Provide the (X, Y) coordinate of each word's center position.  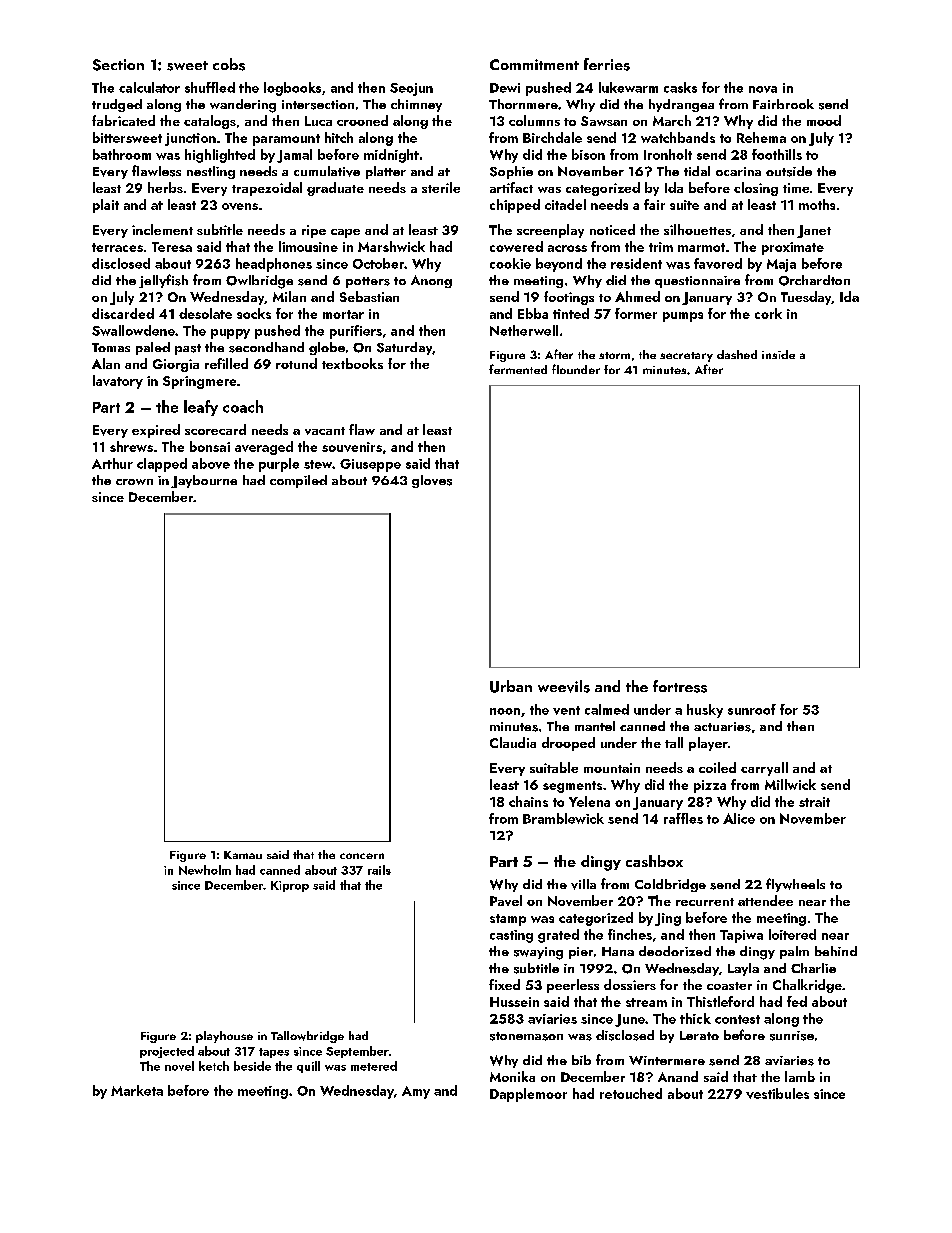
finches (630, 934)
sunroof (752, 709)
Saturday (404, 348)
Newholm (205, 870)
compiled (298, 481)
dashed (737, 354)
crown (134, 482)
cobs (229, 64)
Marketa (137, 1090)
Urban (511, 686)
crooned (362, 120)
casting (511, 936)
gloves (432, 481)
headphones (274, 265)
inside (778, 354)
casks (680, 87)
